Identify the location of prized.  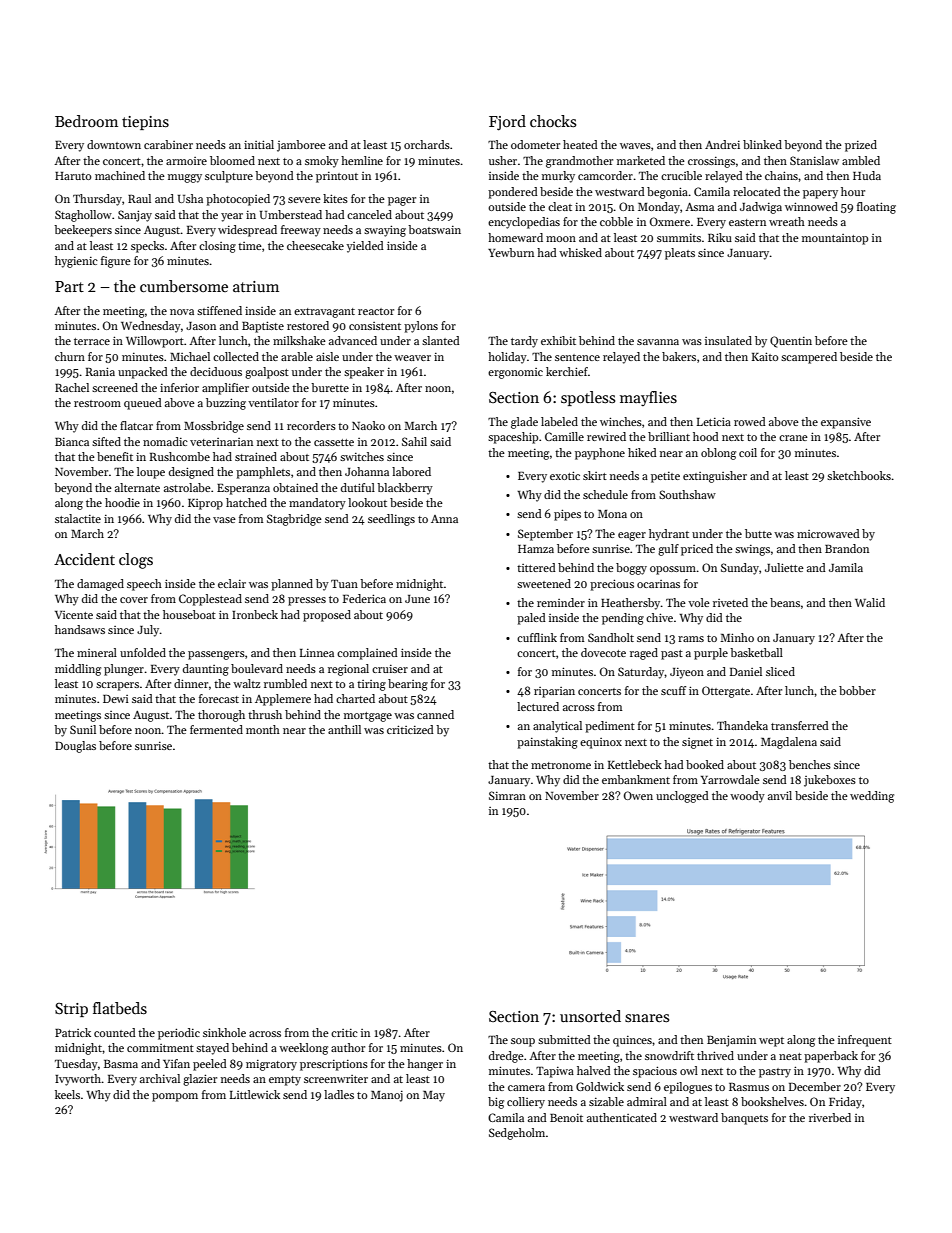
(861, 146).
